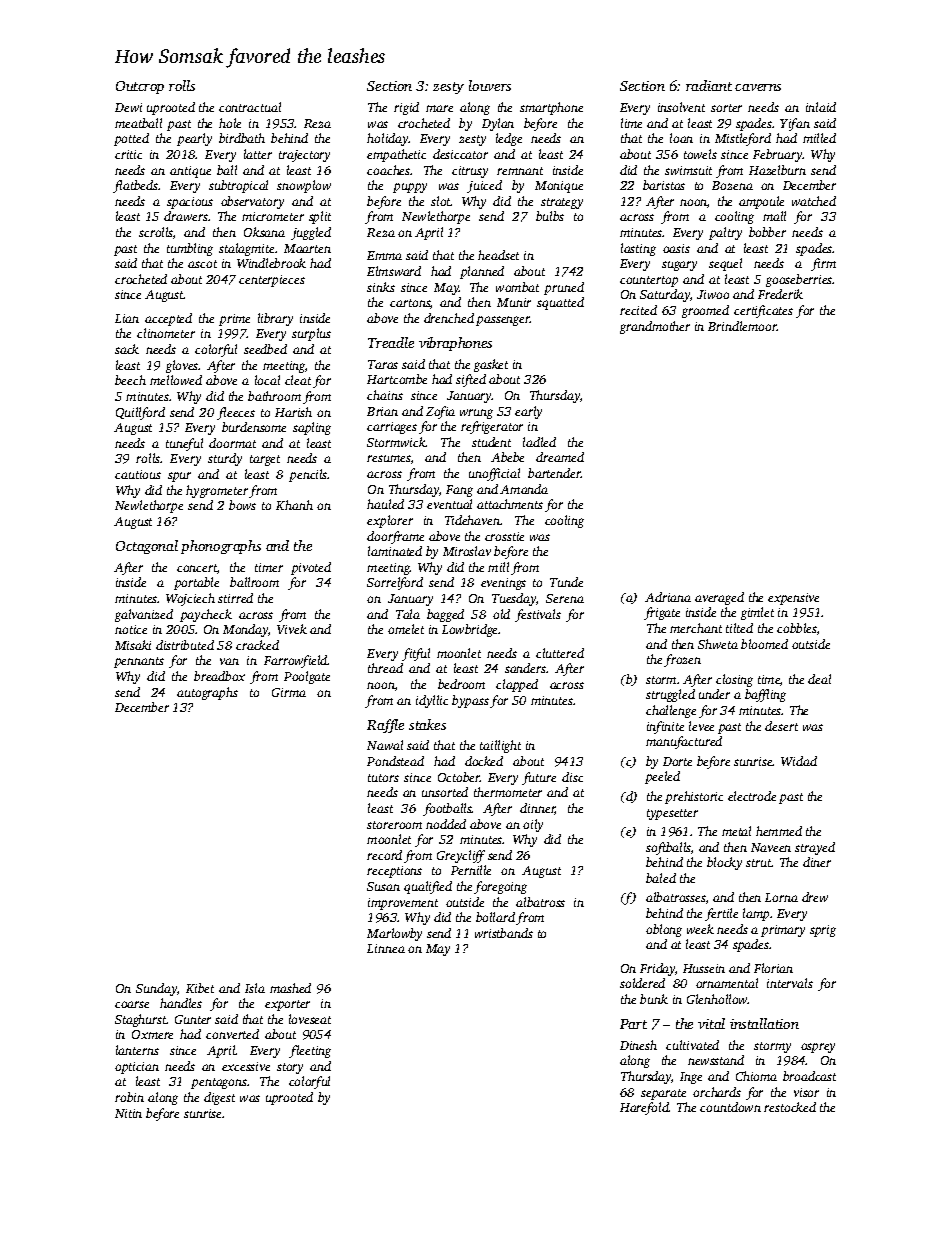 This image has height=1233, width=952. I want to click on snowplow, so click(304, 186).
